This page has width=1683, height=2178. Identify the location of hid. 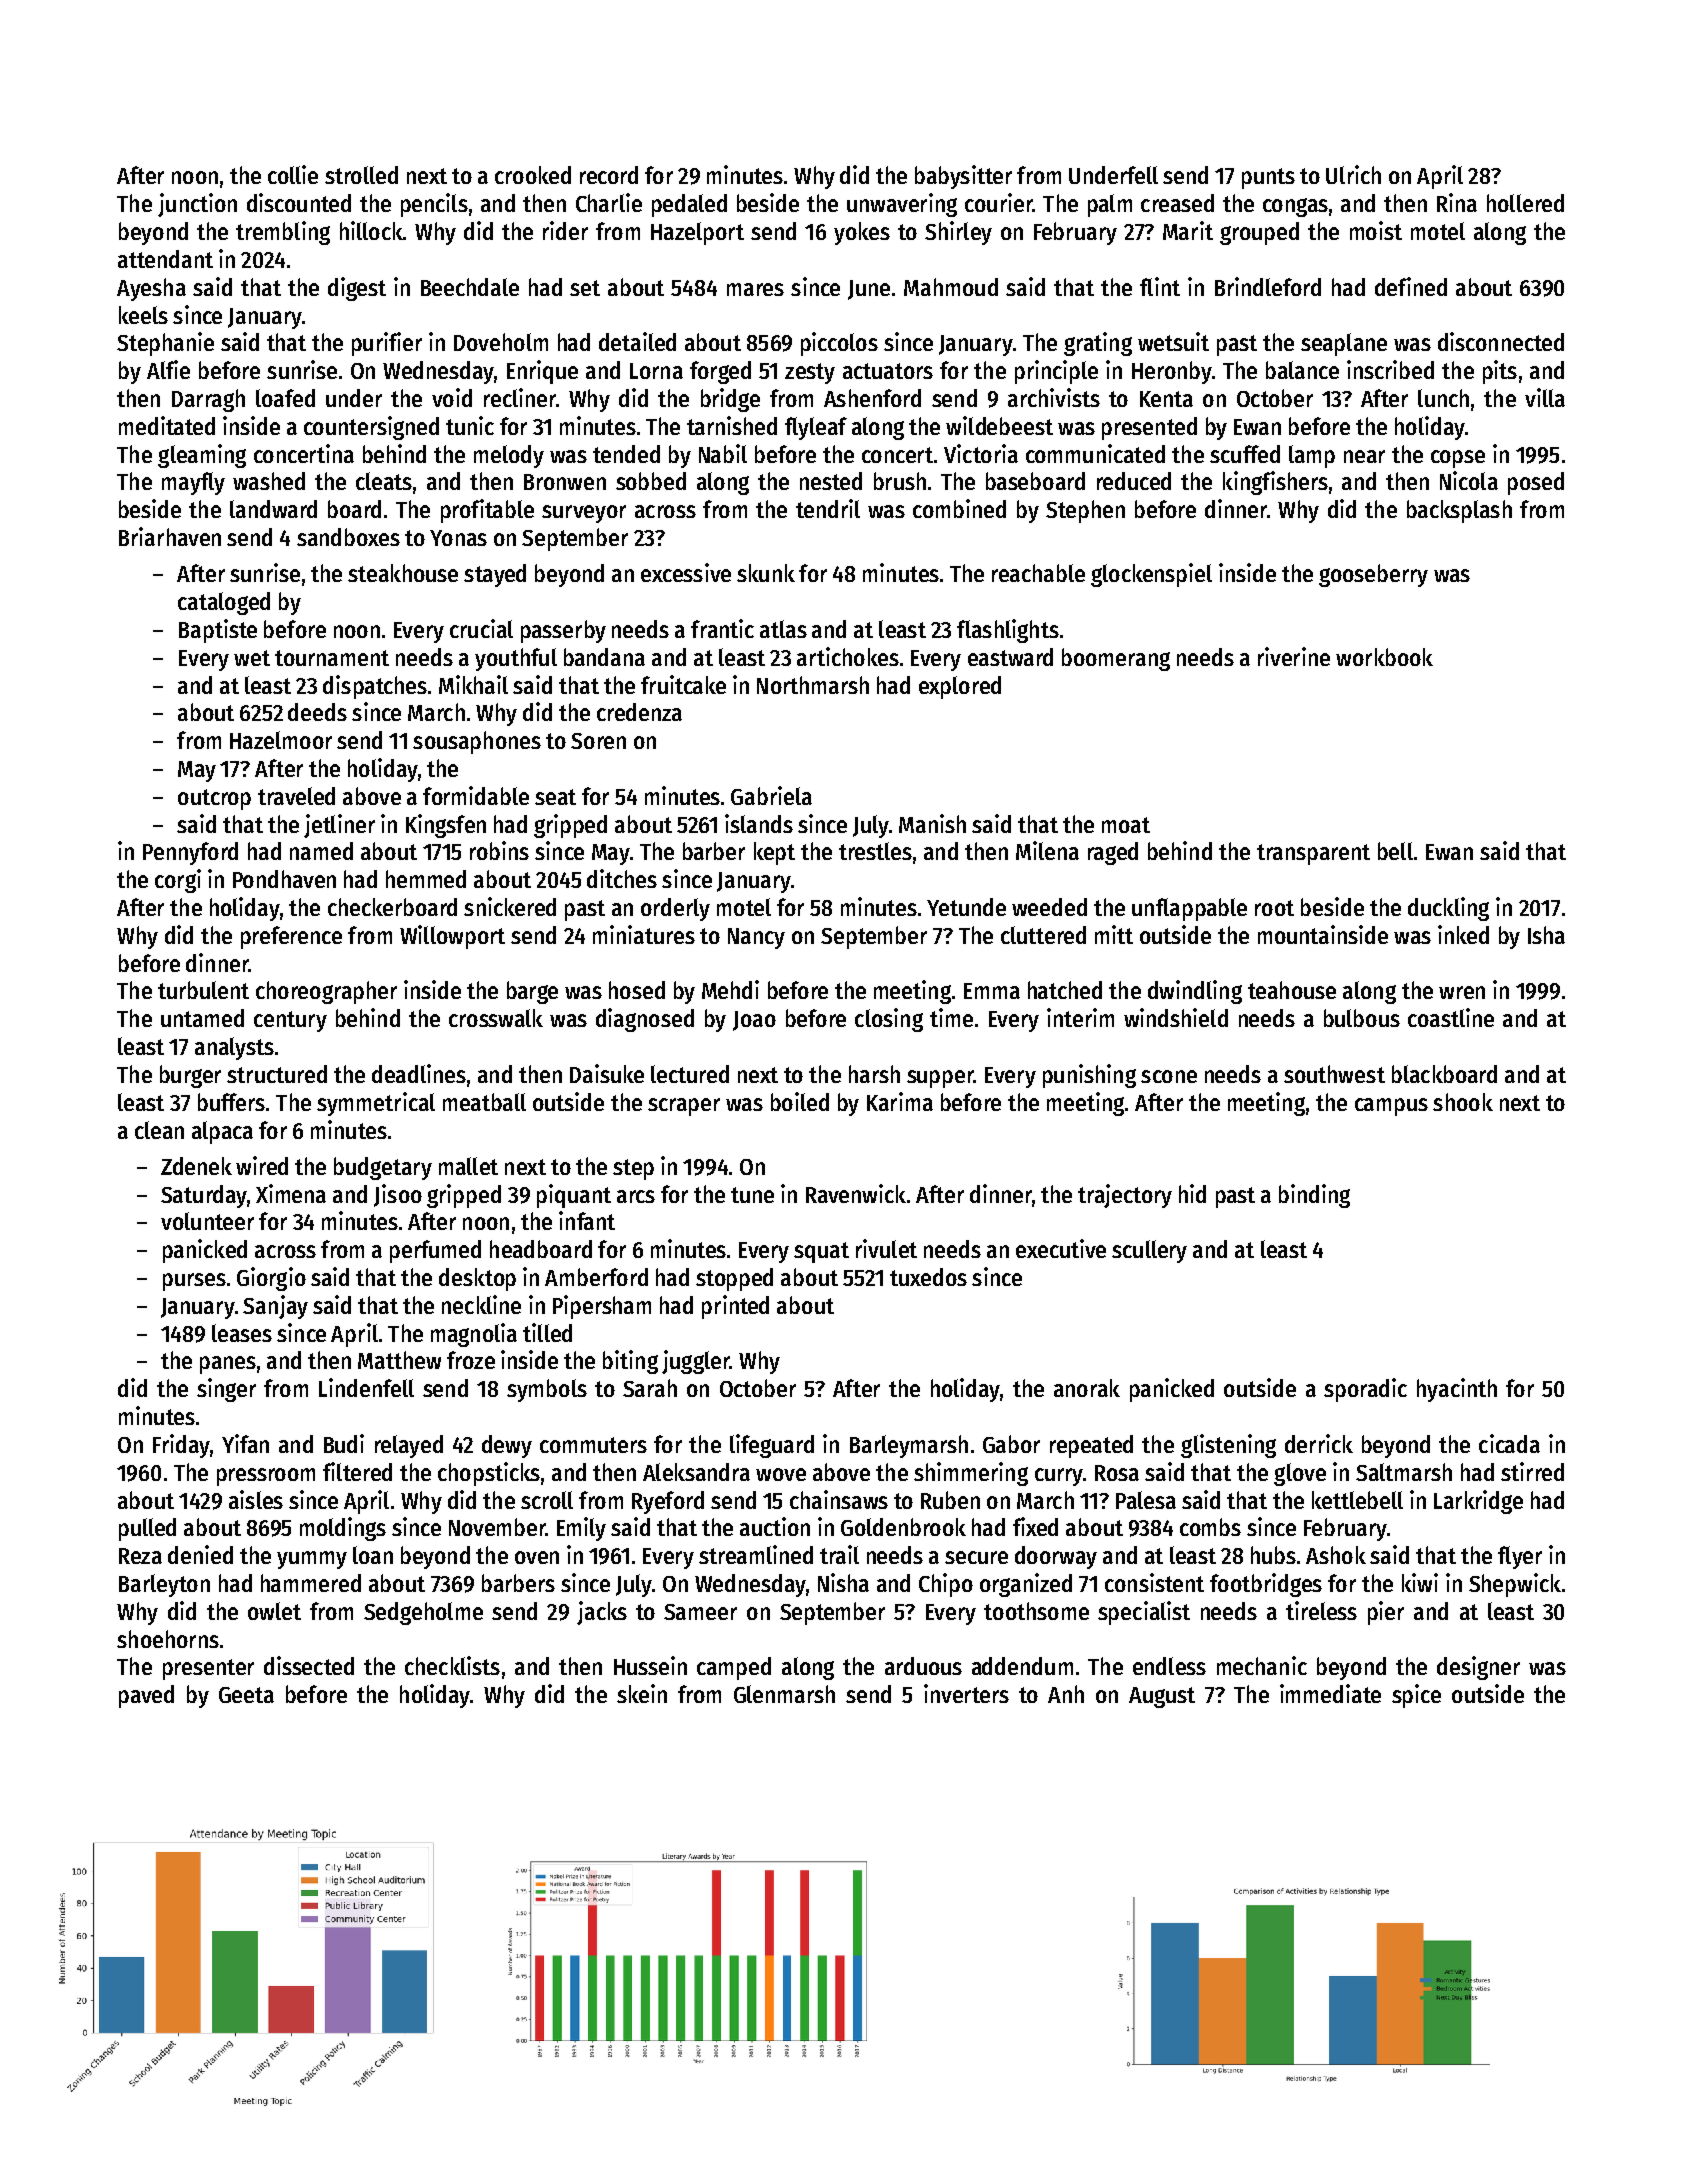
(1192, 1193).
